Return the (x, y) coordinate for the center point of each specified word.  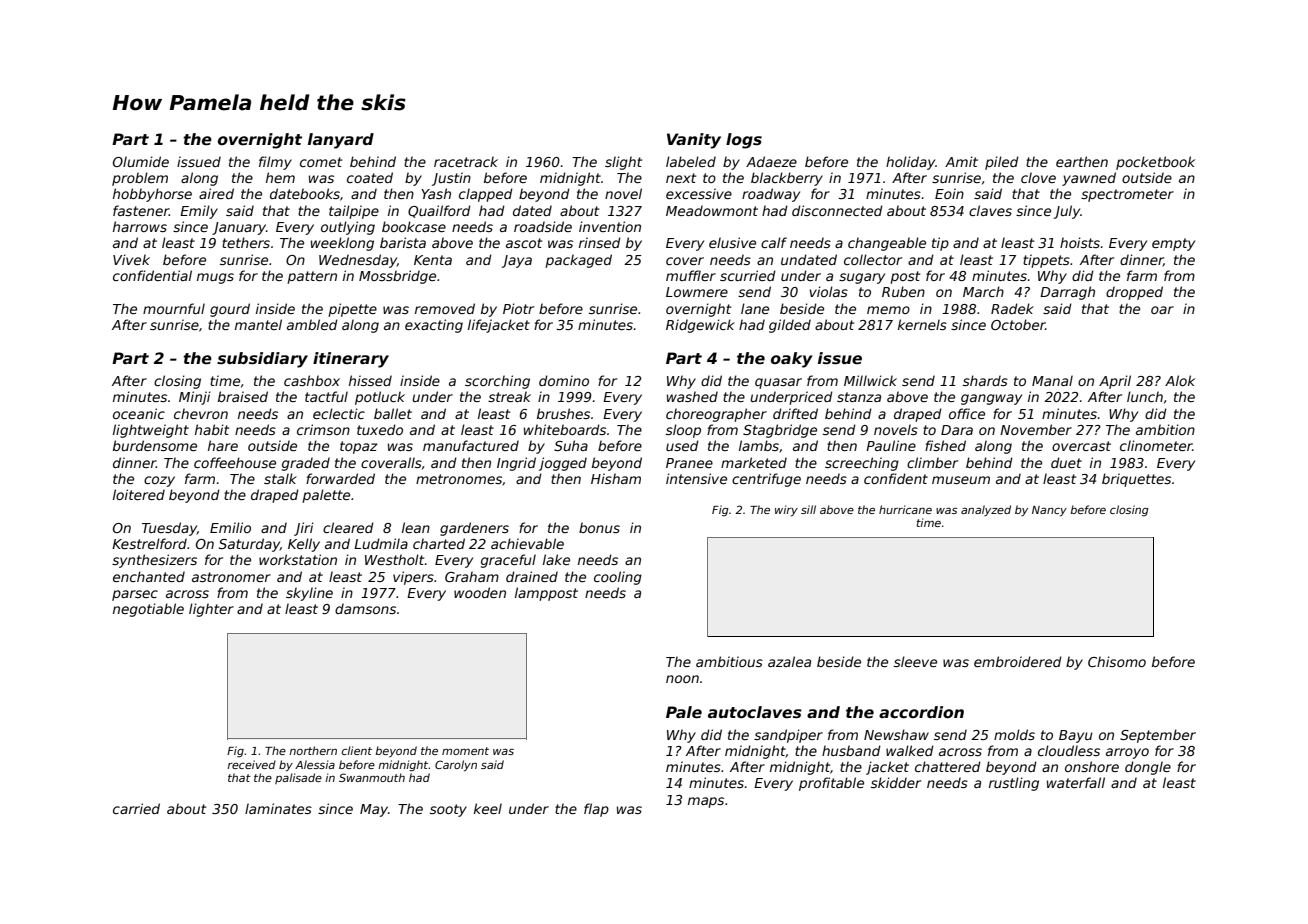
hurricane (905, 509)
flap (596, 810)
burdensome (155, 445)
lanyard (341, 141)
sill (808, 509)
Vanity (694, 141)
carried (136, 808)
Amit (961, 161)
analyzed (986, 510)
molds (1014, 734)
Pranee (689, 463)
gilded (790, 326)
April (1115, 382)
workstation (298, 559)
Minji (195, 398)
